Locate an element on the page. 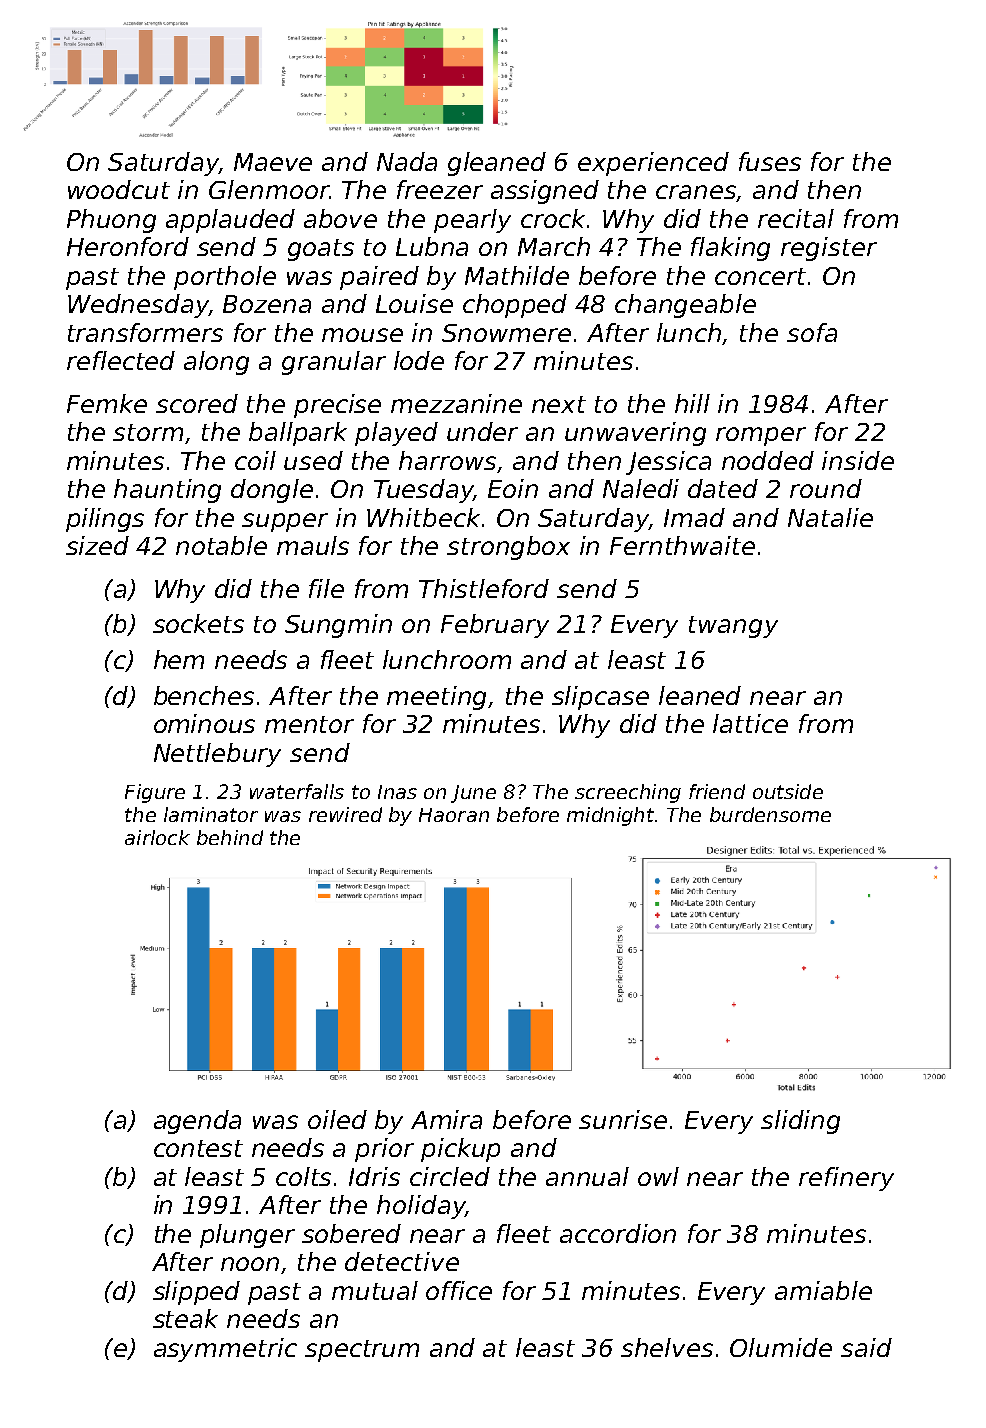 The height and width of the image is (1428, 986). Snowmere is located at coordinates (506, 333).
